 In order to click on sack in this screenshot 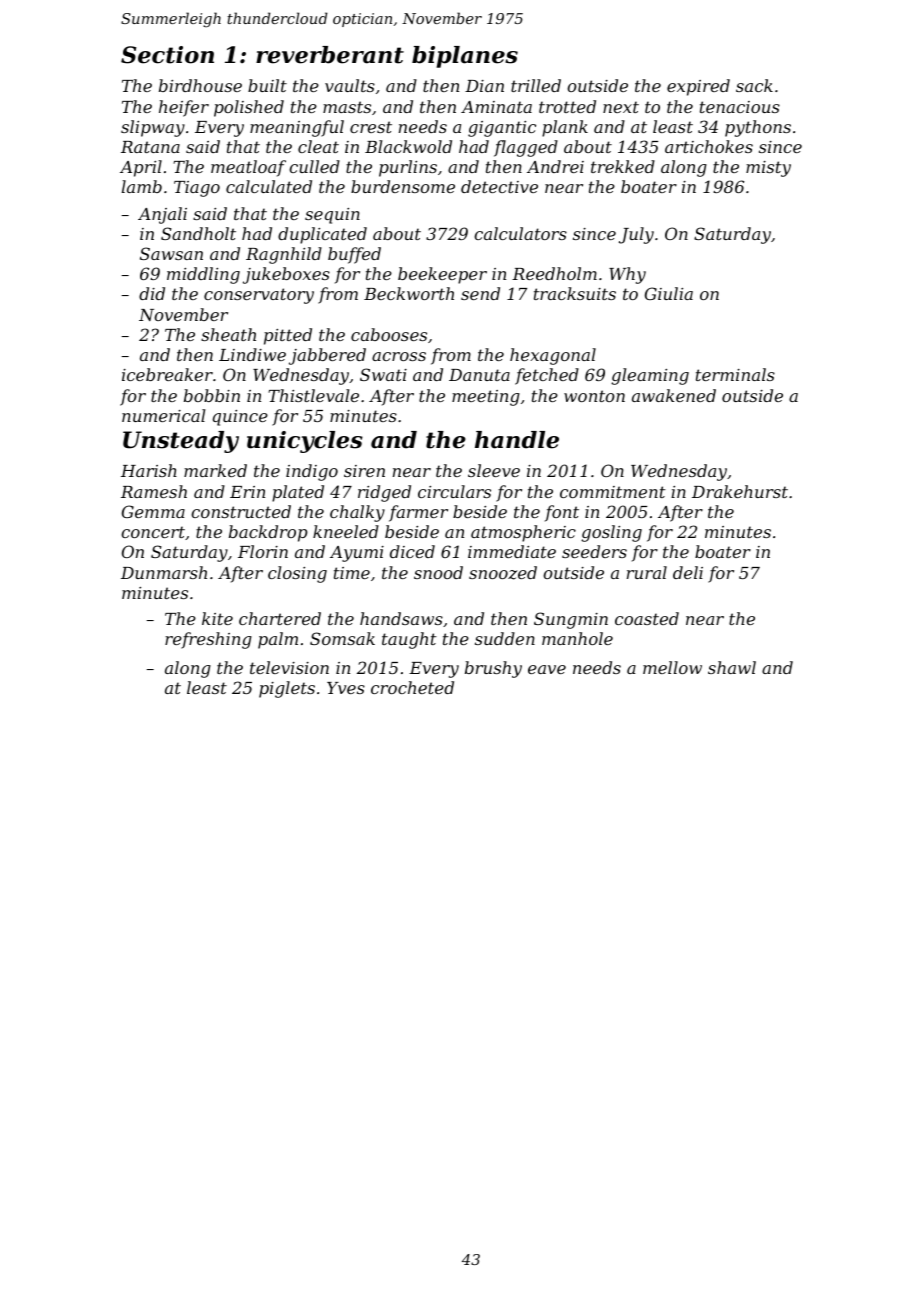, I will do `click(754, 85)`.
